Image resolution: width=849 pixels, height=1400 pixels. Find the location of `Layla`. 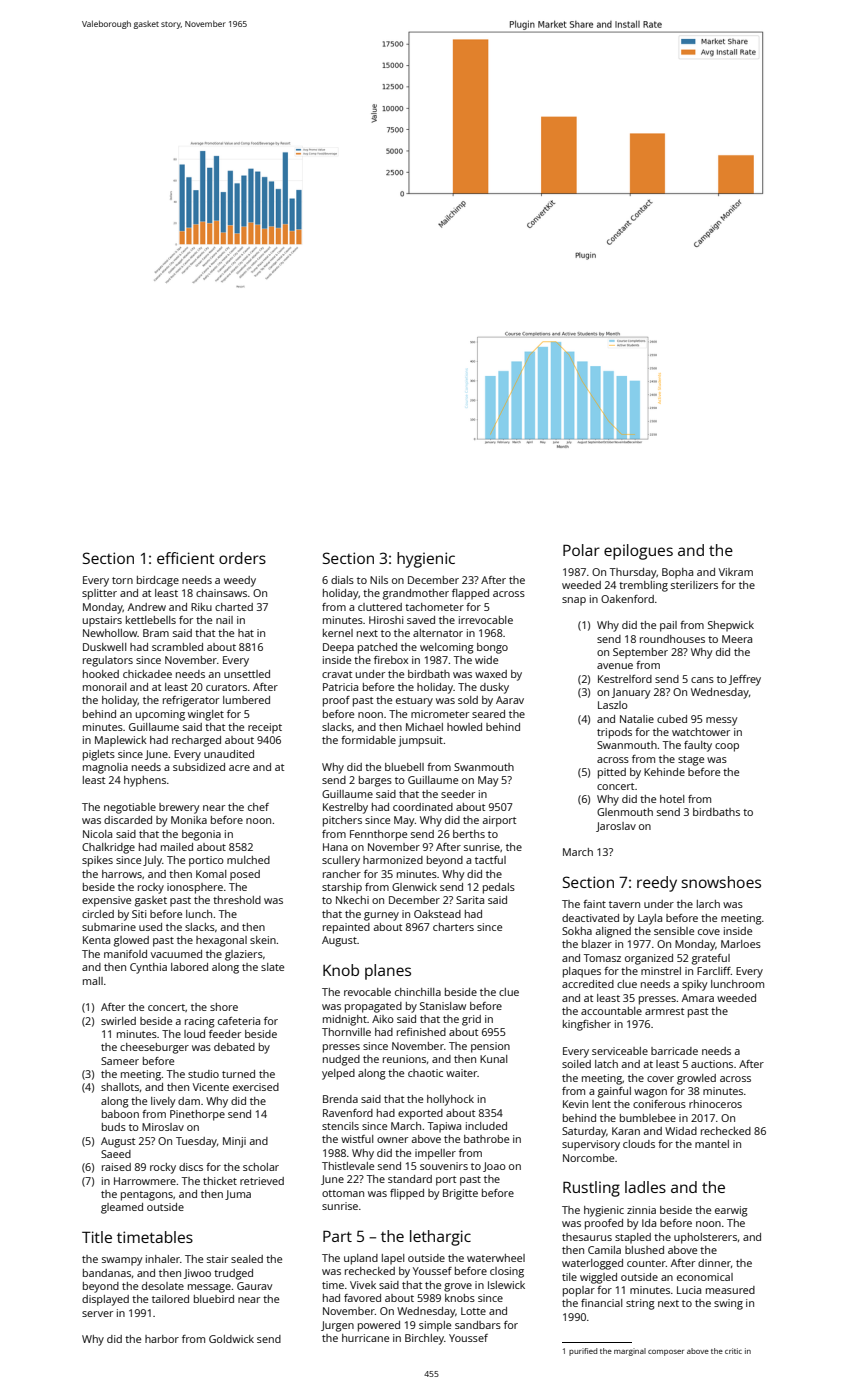

Layla is located at coordinates (650, 919).
